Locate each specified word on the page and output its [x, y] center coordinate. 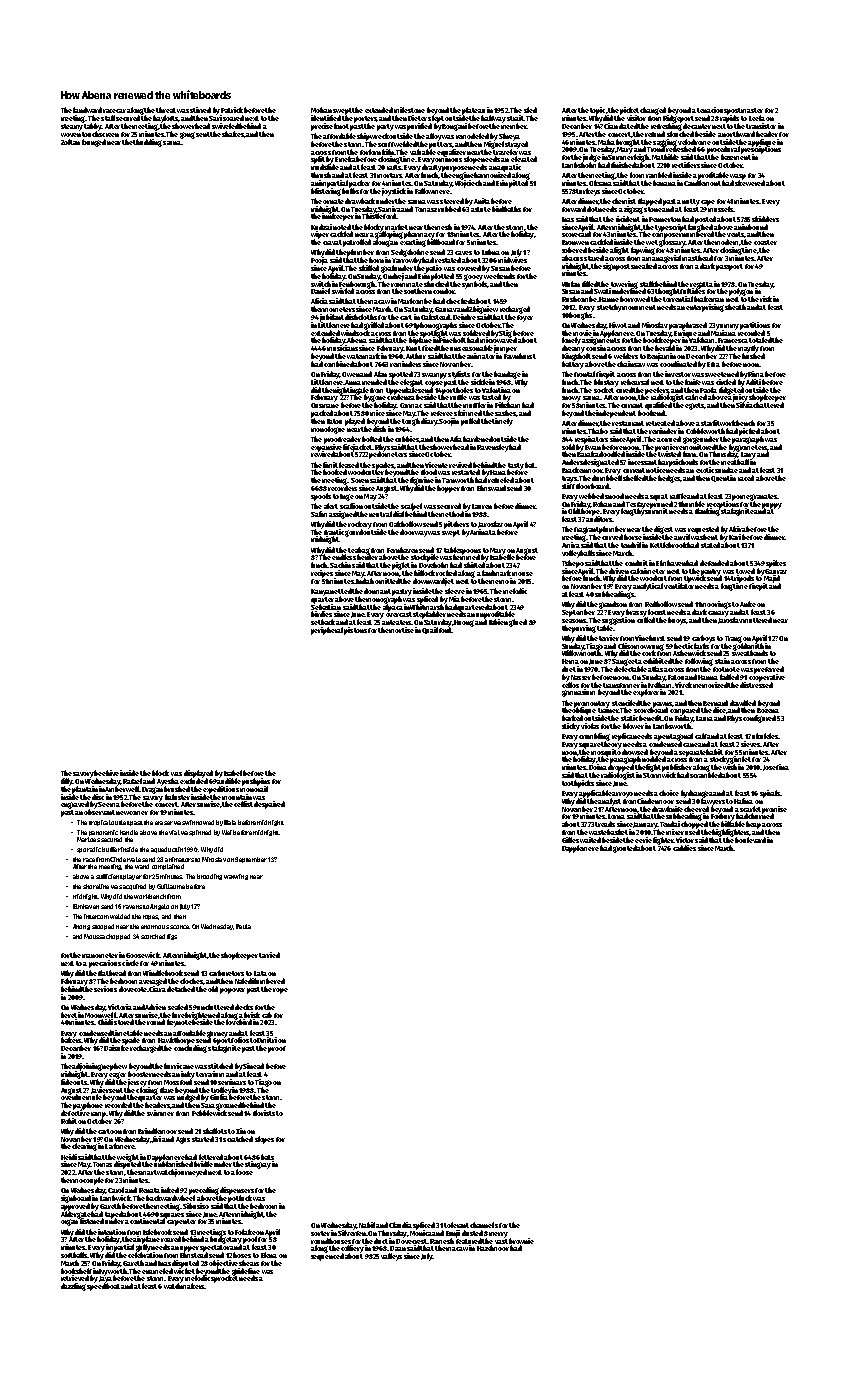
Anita [482, 201]
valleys [391, 1257]
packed [322, 414]
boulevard [750, 840]
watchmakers [184, 1286]
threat [166, 110]
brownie [521, 1241]
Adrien [155, 1007]
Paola [708, 390]
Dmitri [267, 1040]
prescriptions [761, 150]
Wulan [571, 284]
